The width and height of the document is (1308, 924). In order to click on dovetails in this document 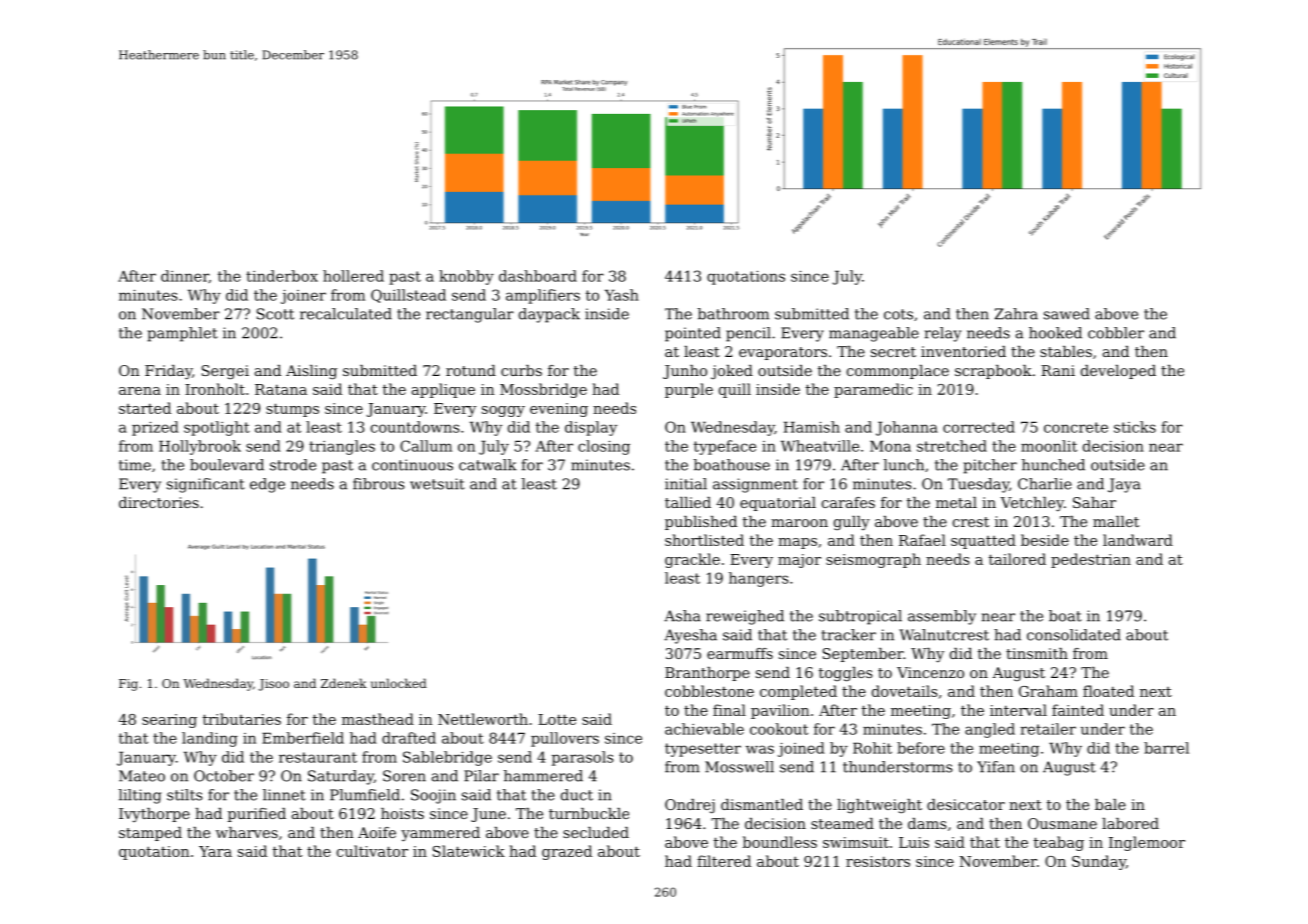, I will do `click(905, 691)`.
